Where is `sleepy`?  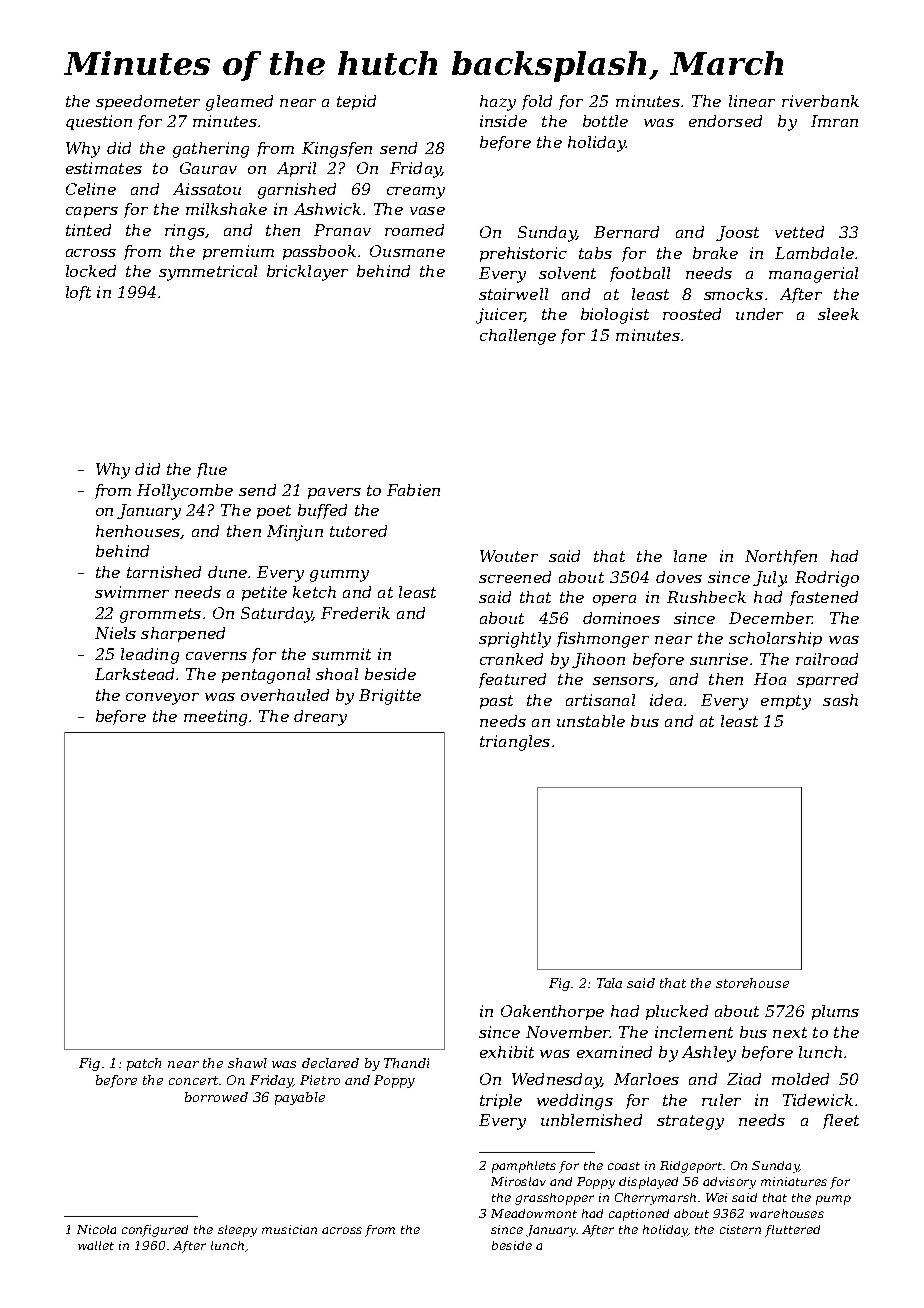 sleepy is located at coordinates (237, 1231).
